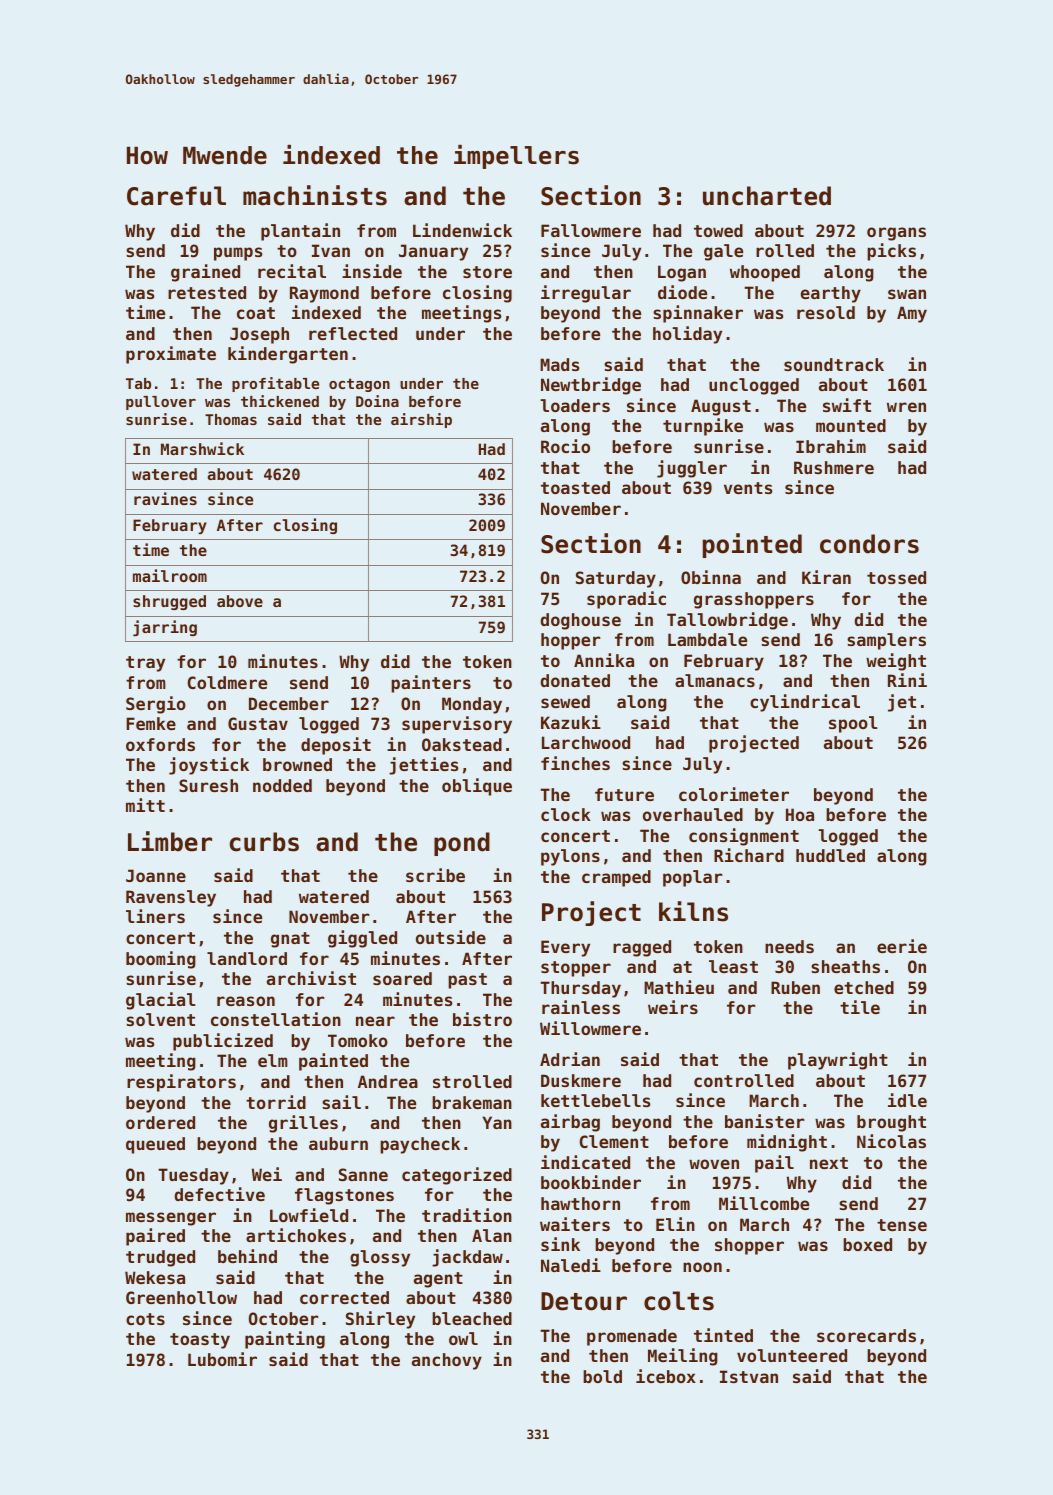  Describe the element at coordinates (240, 601) in the document. I see `above` at that location.
